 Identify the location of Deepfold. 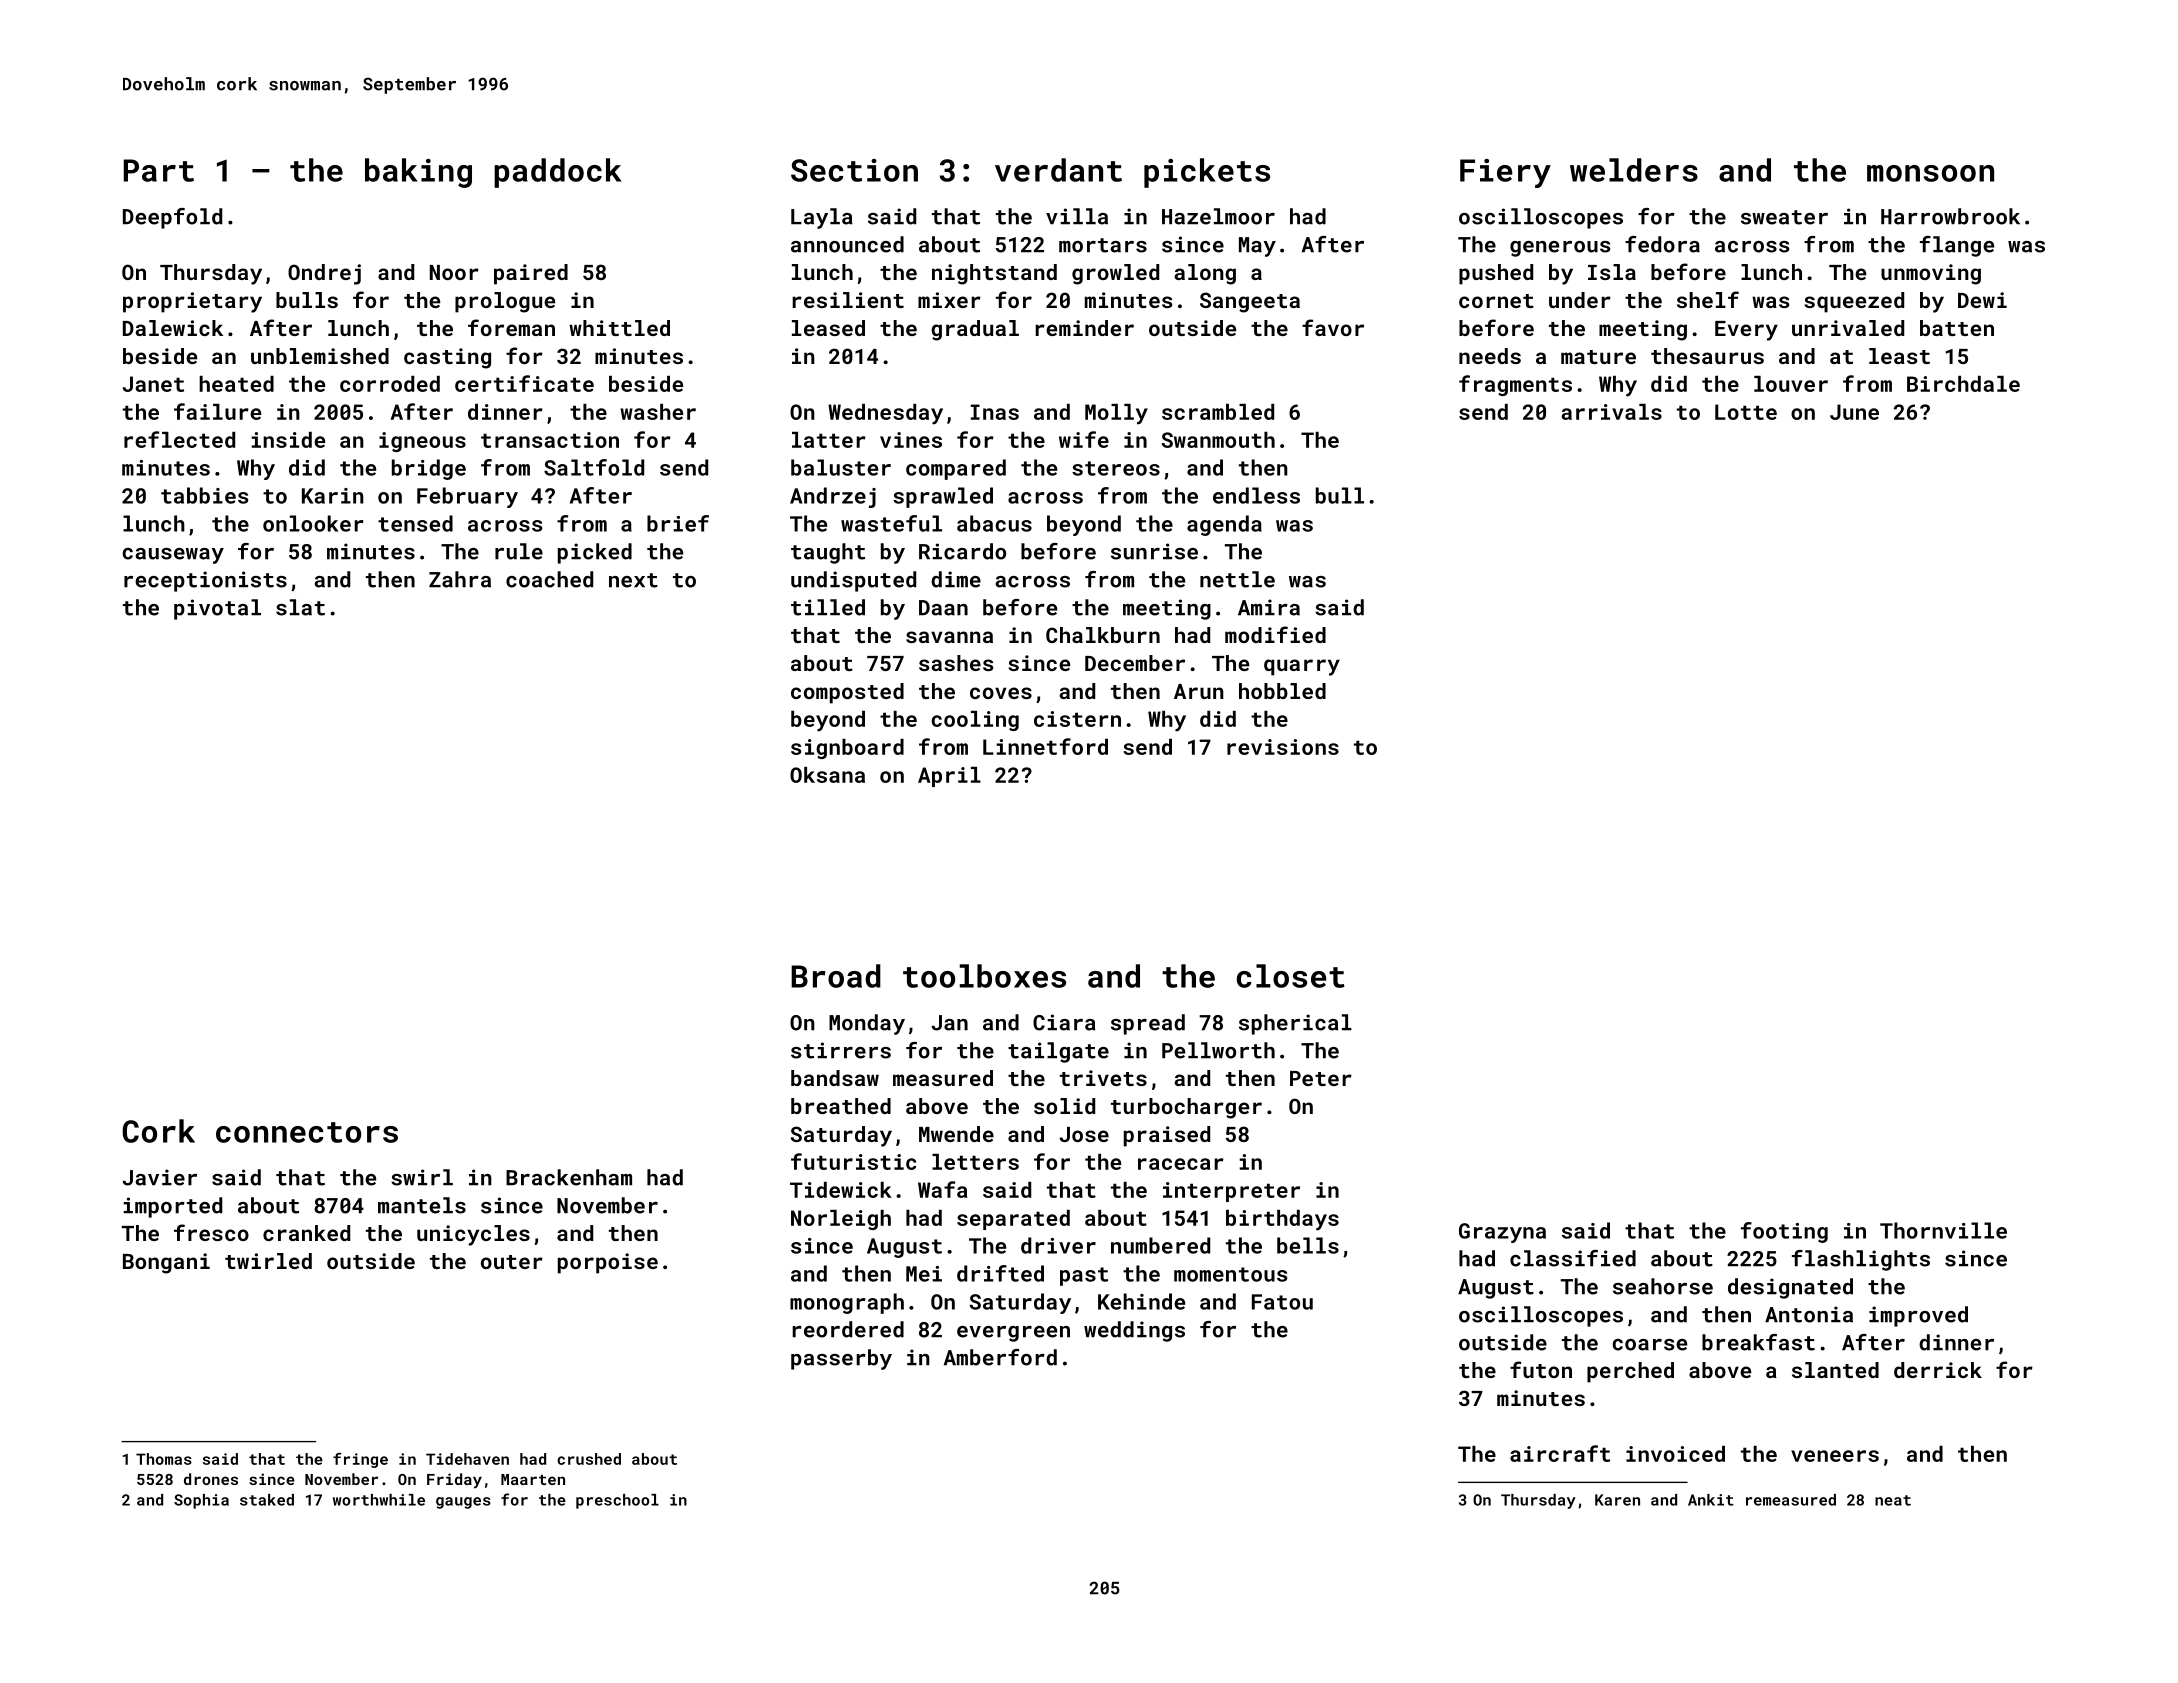
(172, 218).
